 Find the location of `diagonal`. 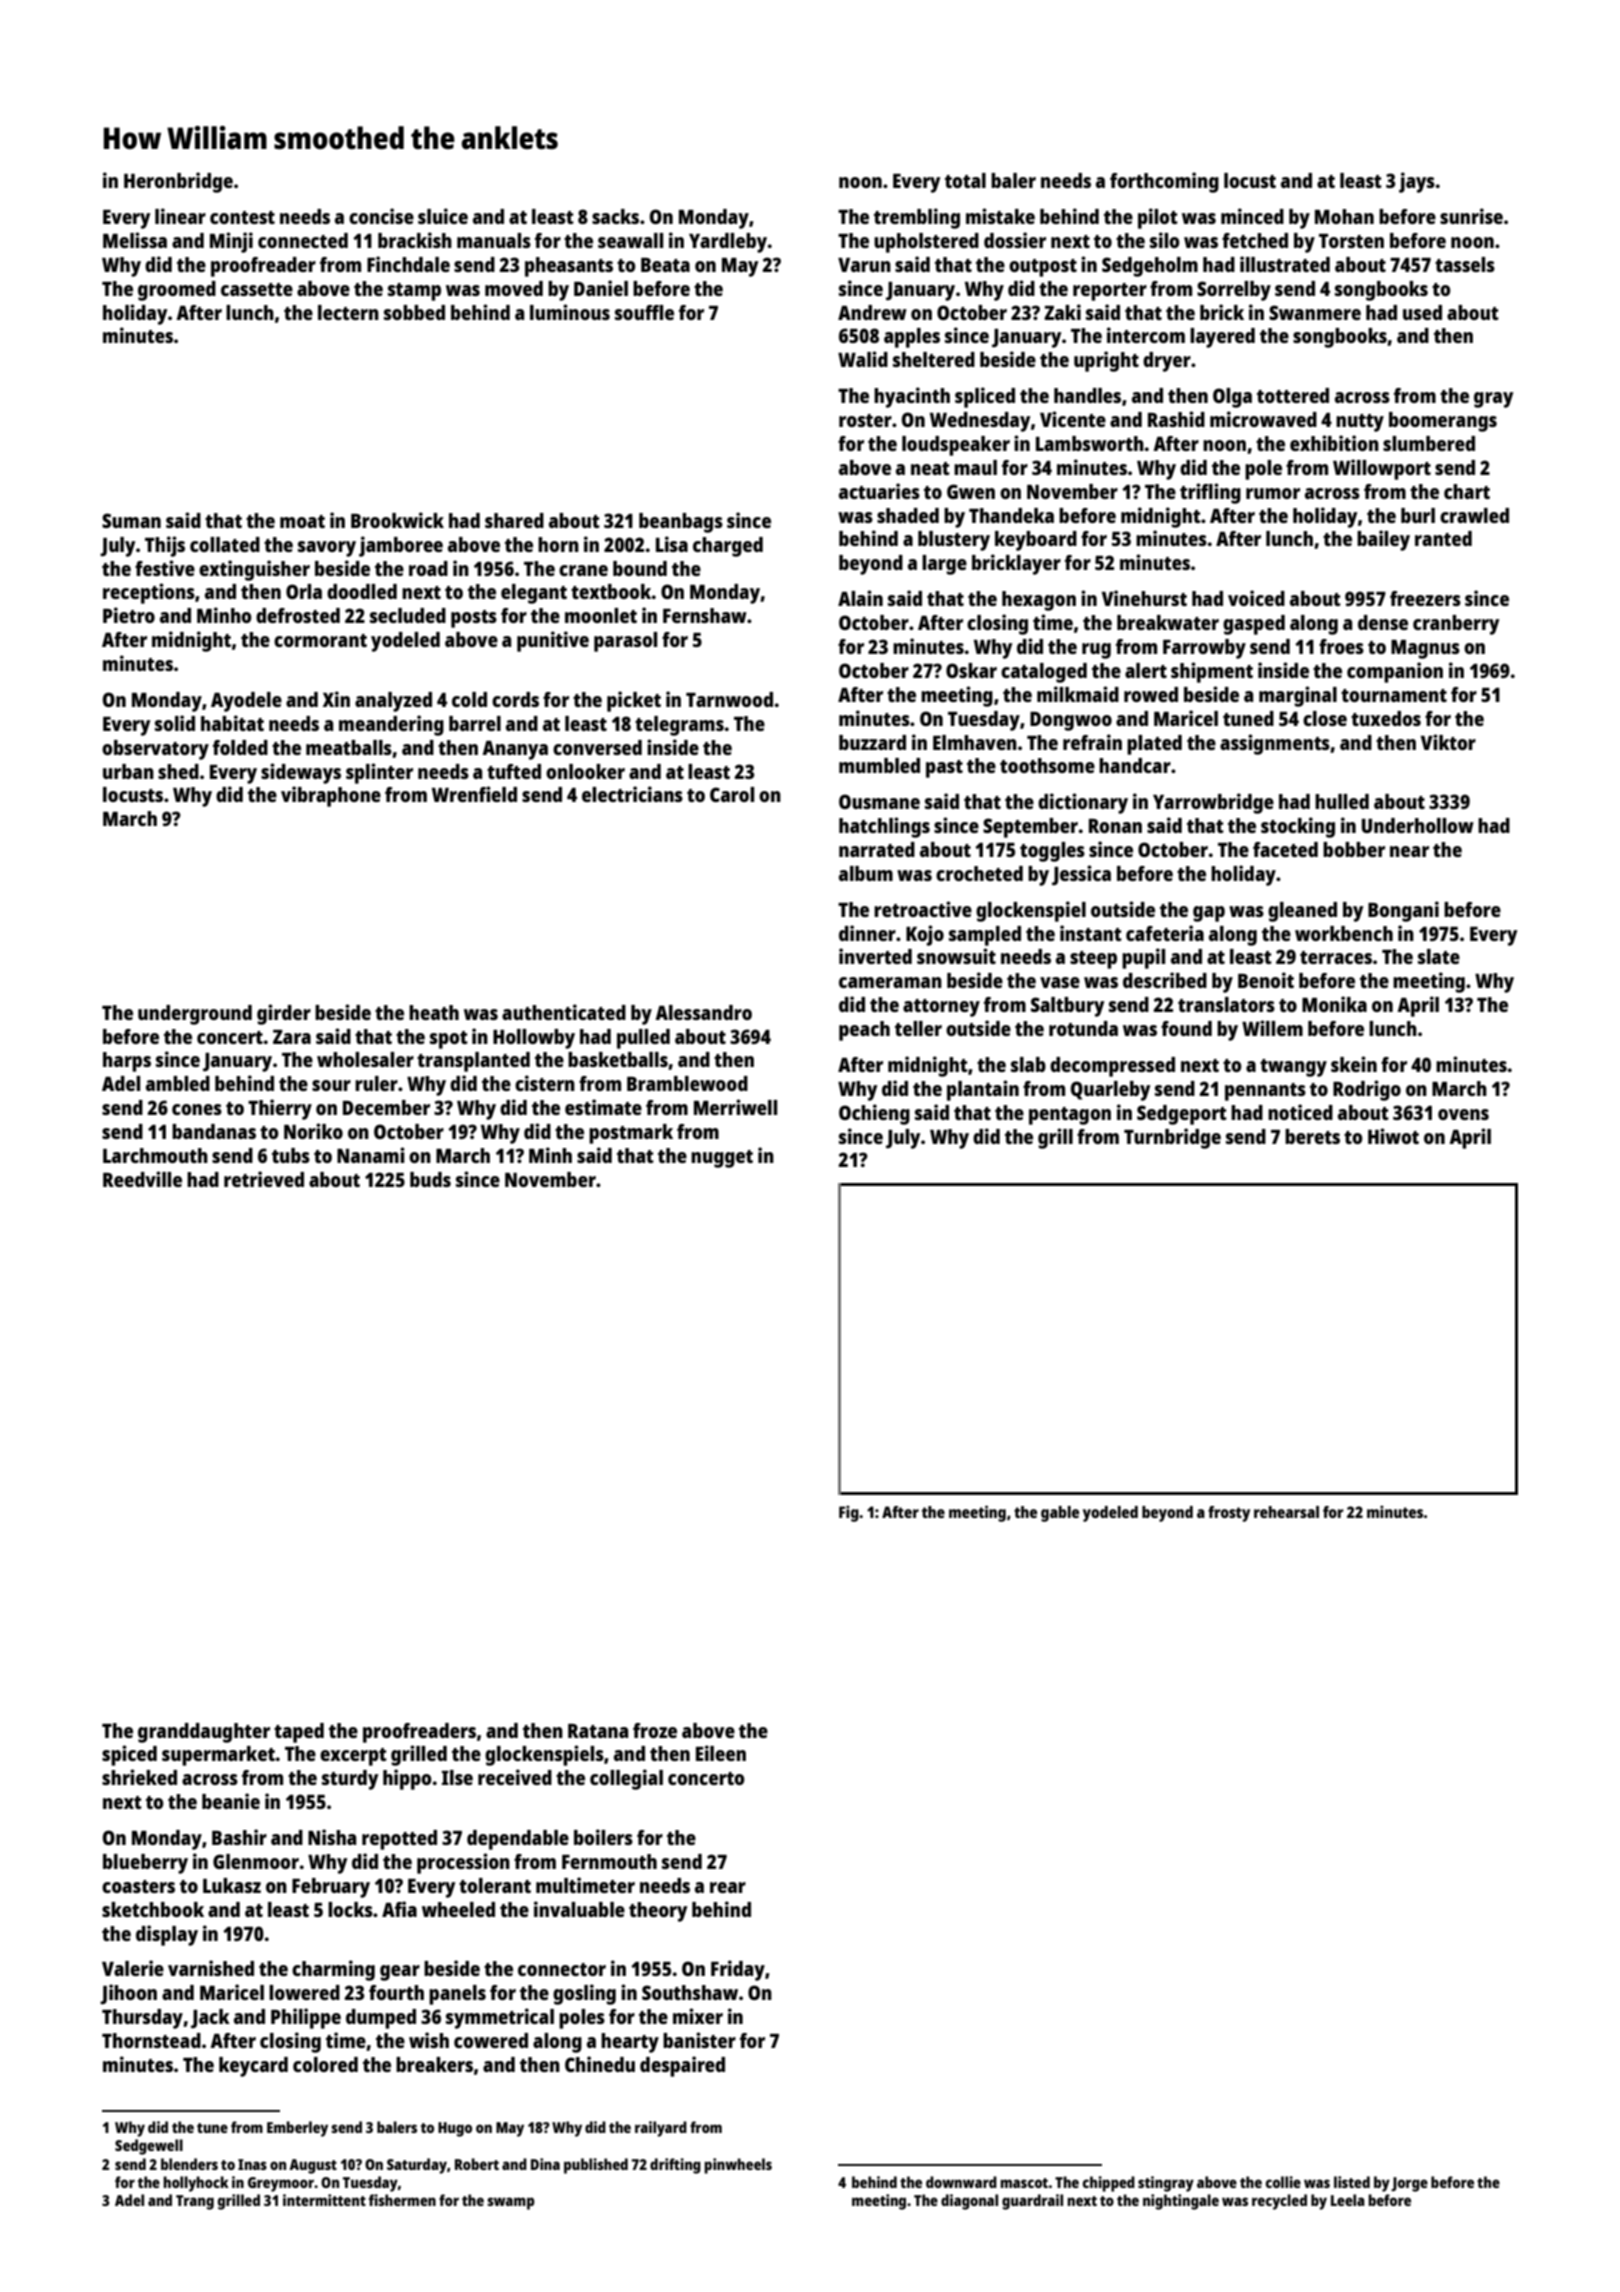

diagonal is located at coordinates (969, 2202).
